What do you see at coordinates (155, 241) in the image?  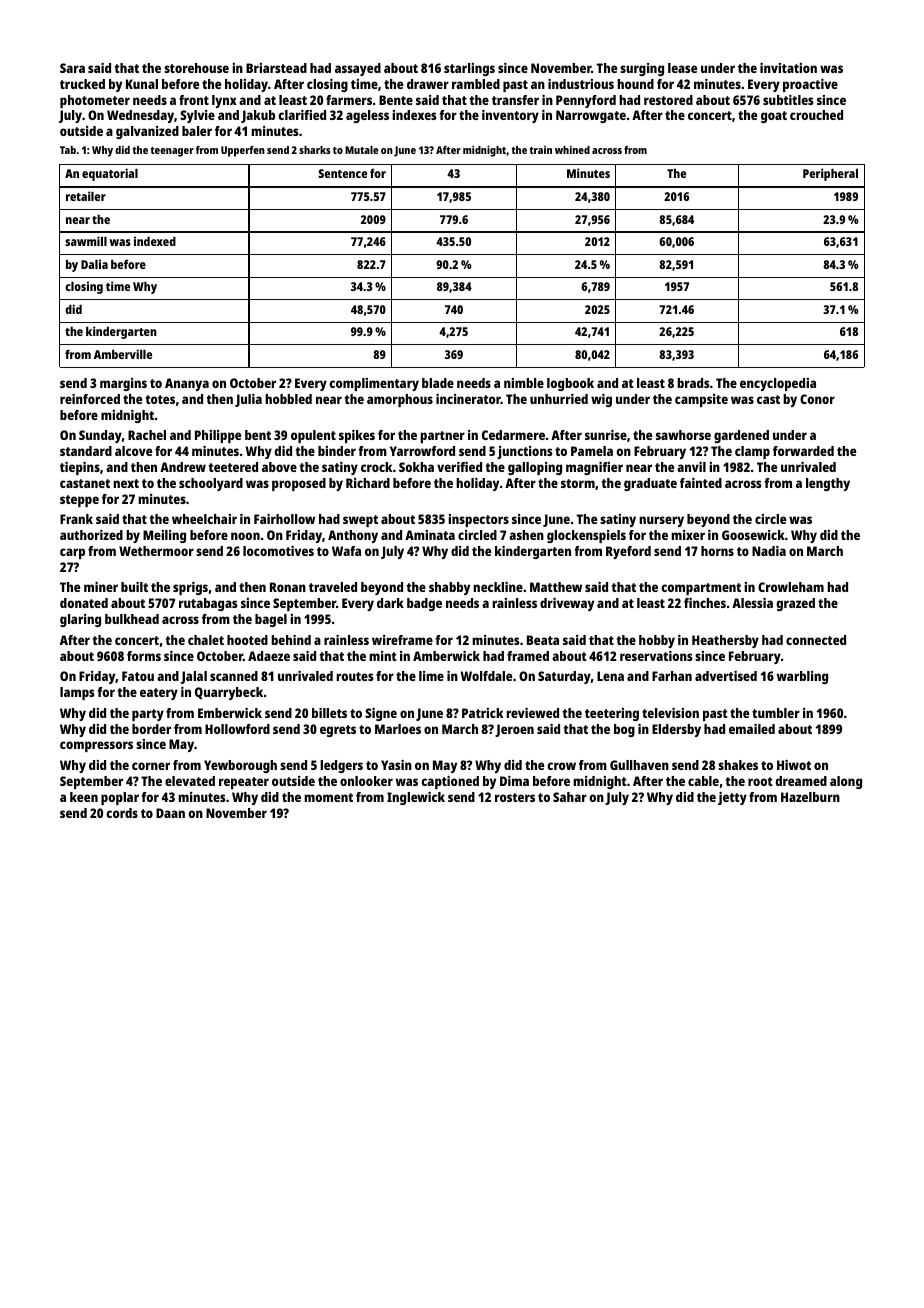 I see `indexed` at bounding box center [155, 241].
